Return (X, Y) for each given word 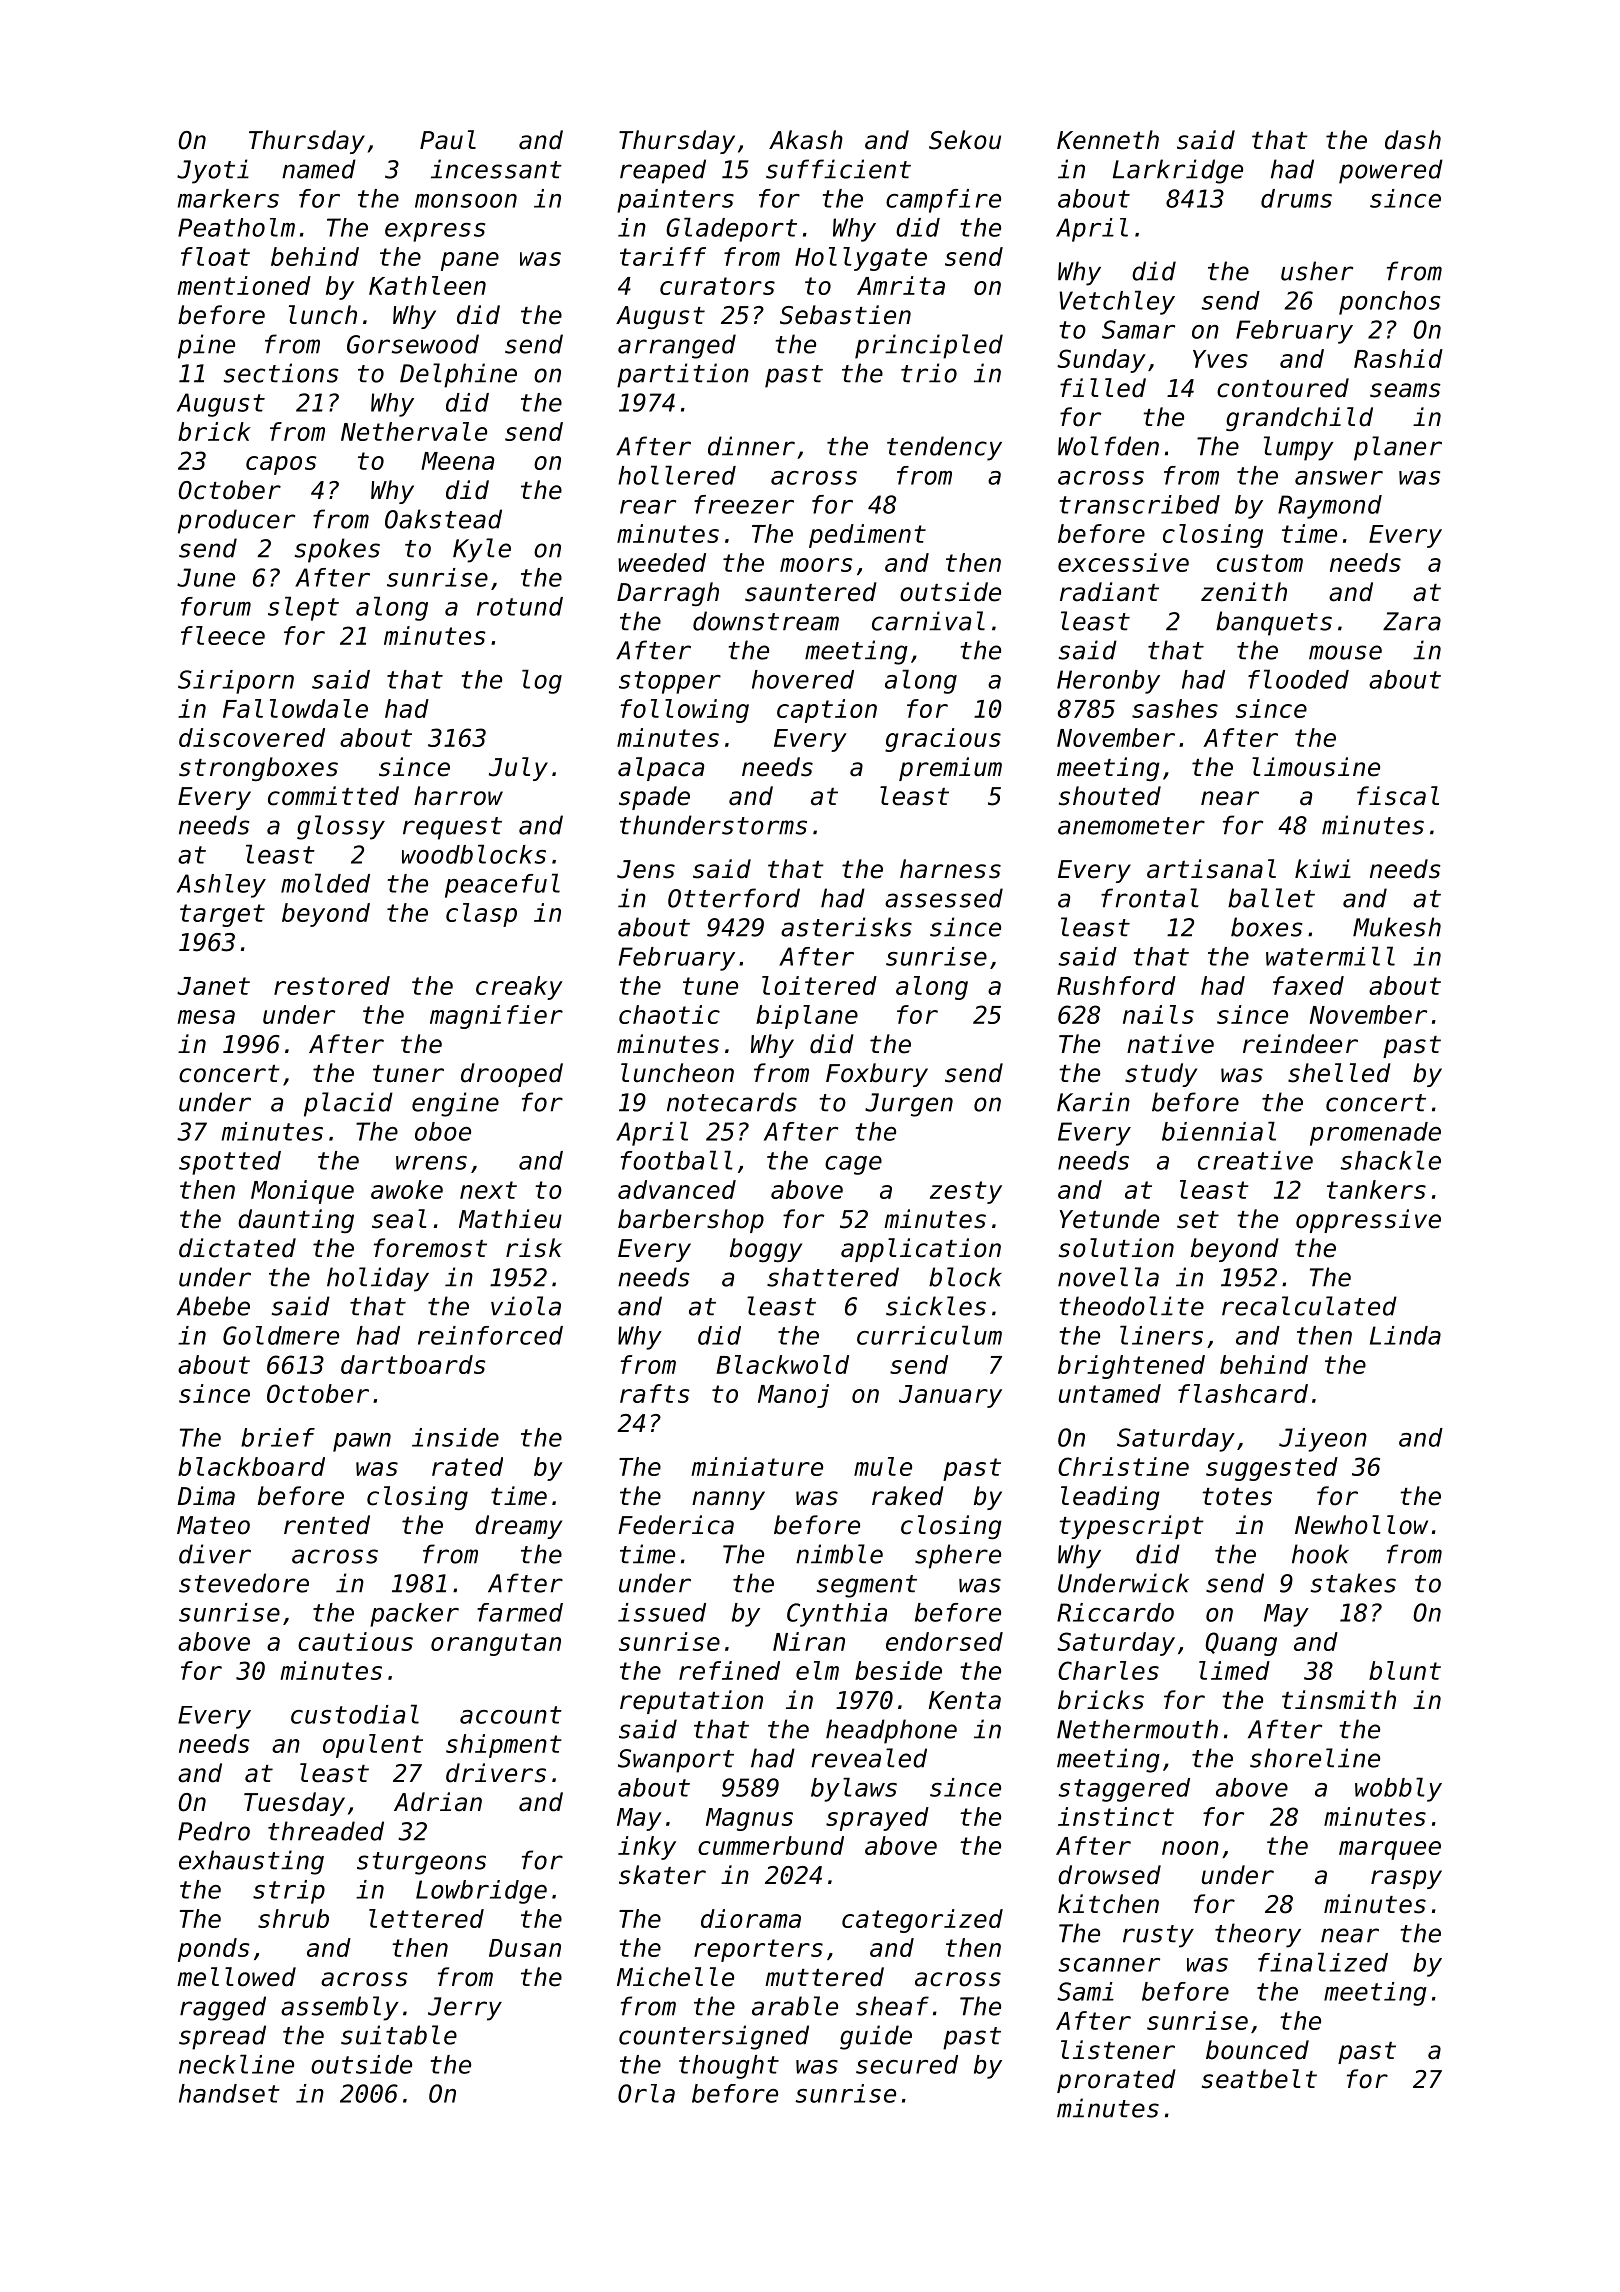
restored (332, 985)
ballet (1271, 898)
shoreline (1315, 1758)
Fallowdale (295, 708)
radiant (1109, 592)
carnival (928, 621)
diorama (751, 1918)
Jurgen (909, 1105)
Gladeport (731, 229)
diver (215, 1554)
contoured (1283, 388)
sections (280, 373)
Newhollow (1361, 1525)
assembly (340, 2008)
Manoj (793, 1396)
